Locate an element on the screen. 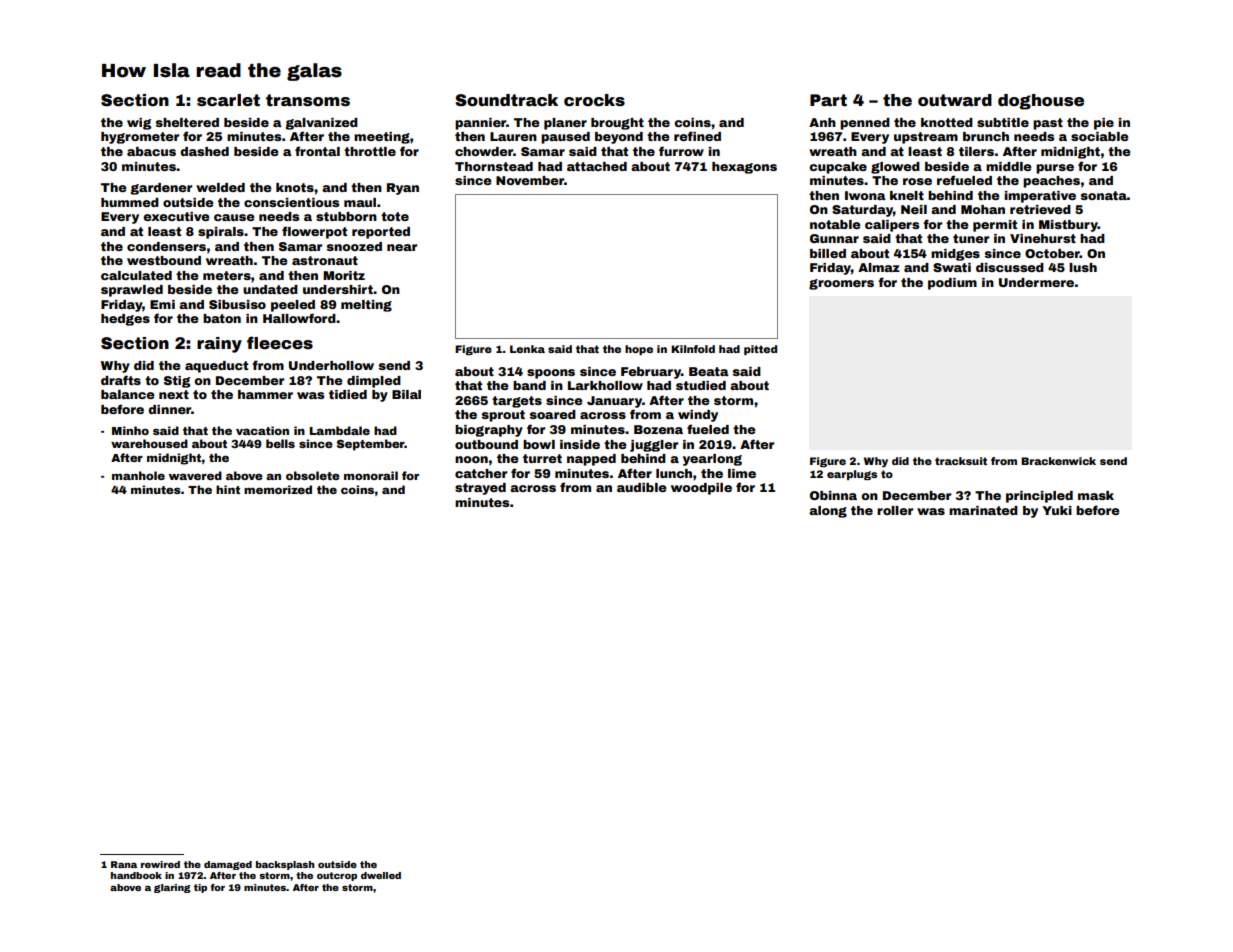  scarlet is located at coordinates (228, 100).
